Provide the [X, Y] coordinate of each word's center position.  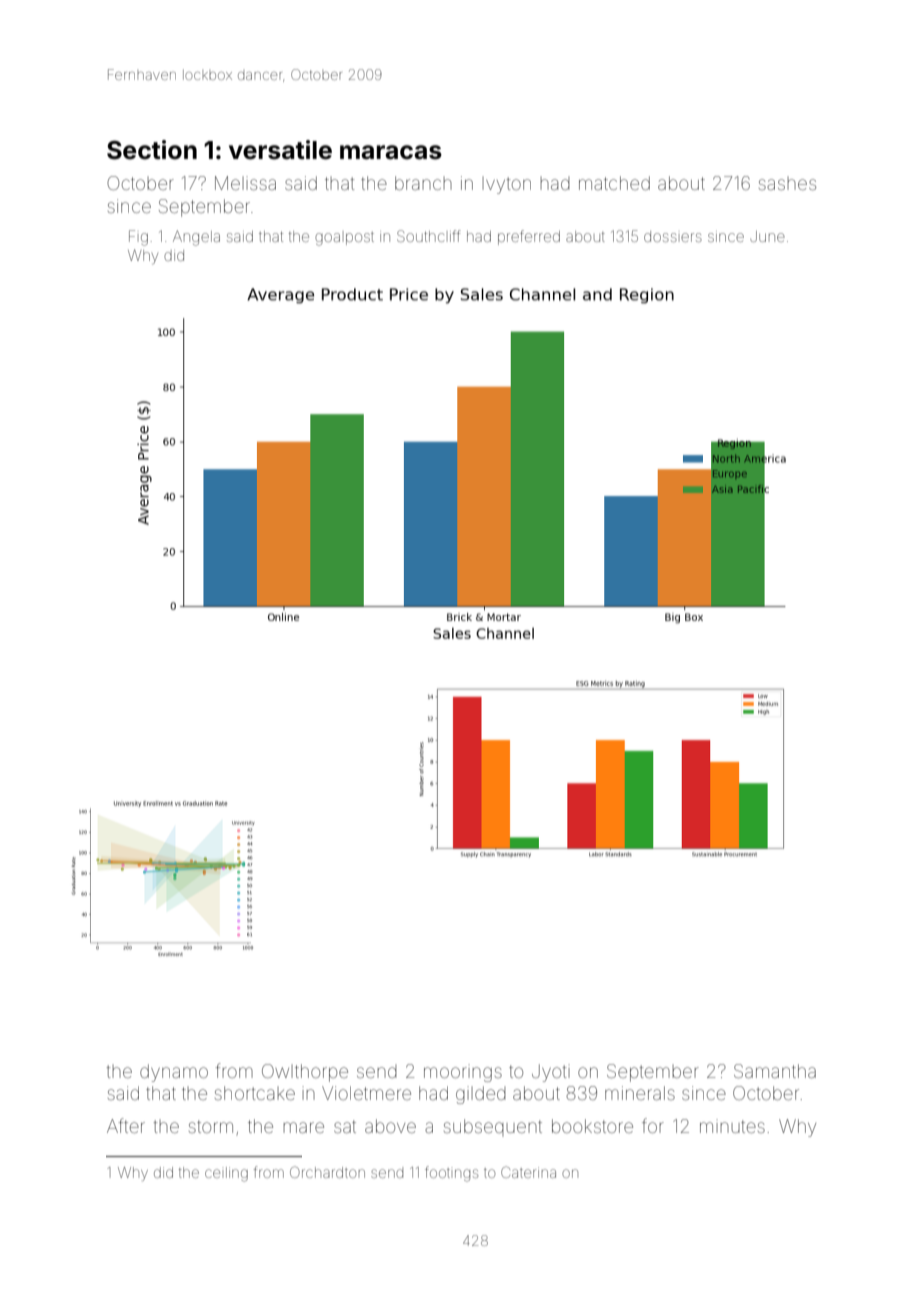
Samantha [775, 1071]
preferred [529, 237]
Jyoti [551, 1073]
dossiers [673, 236]
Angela [196, 238]
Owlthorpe [305, 1073]
